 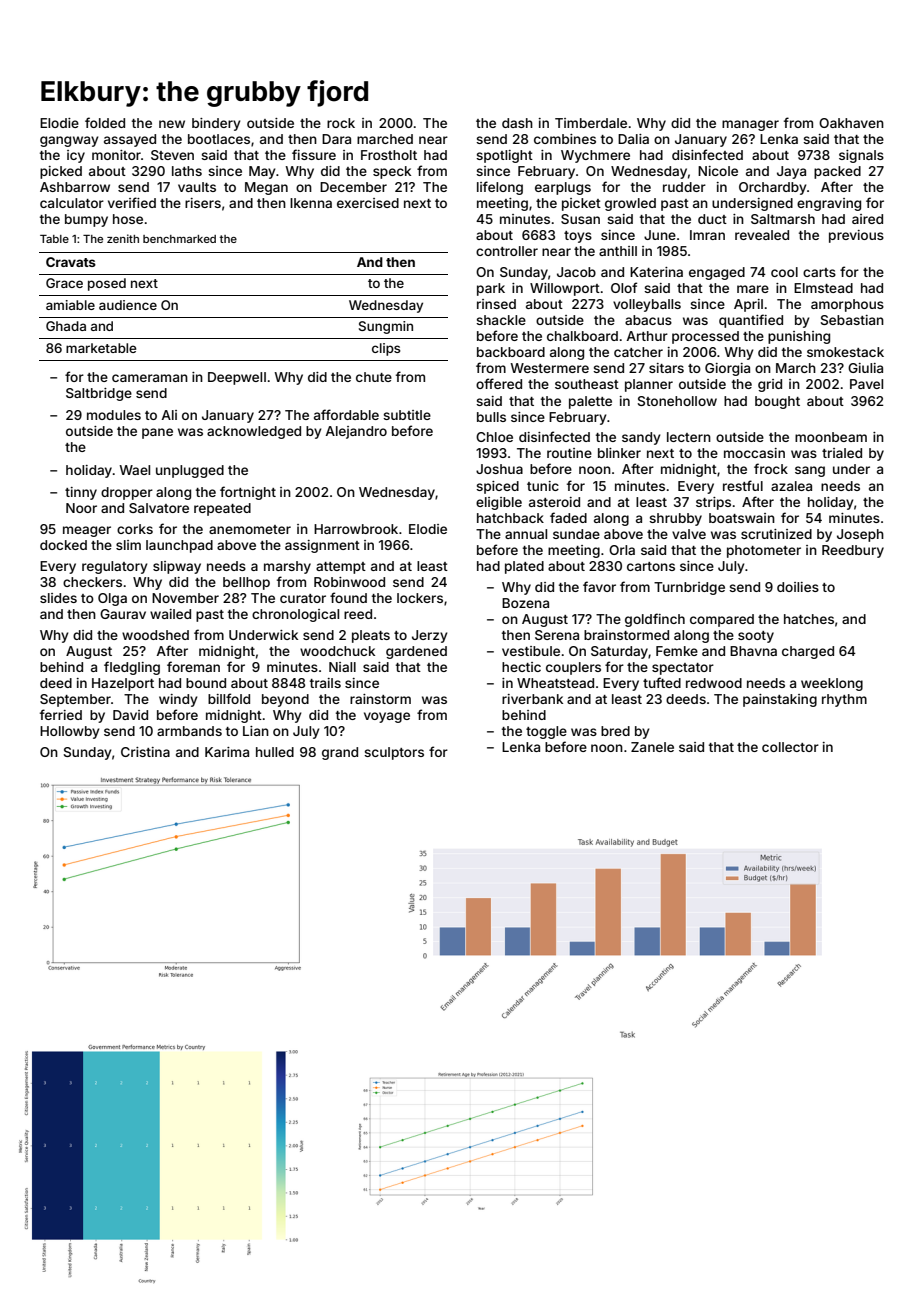 I want to click on voyage, so click(x=387, y=717).
